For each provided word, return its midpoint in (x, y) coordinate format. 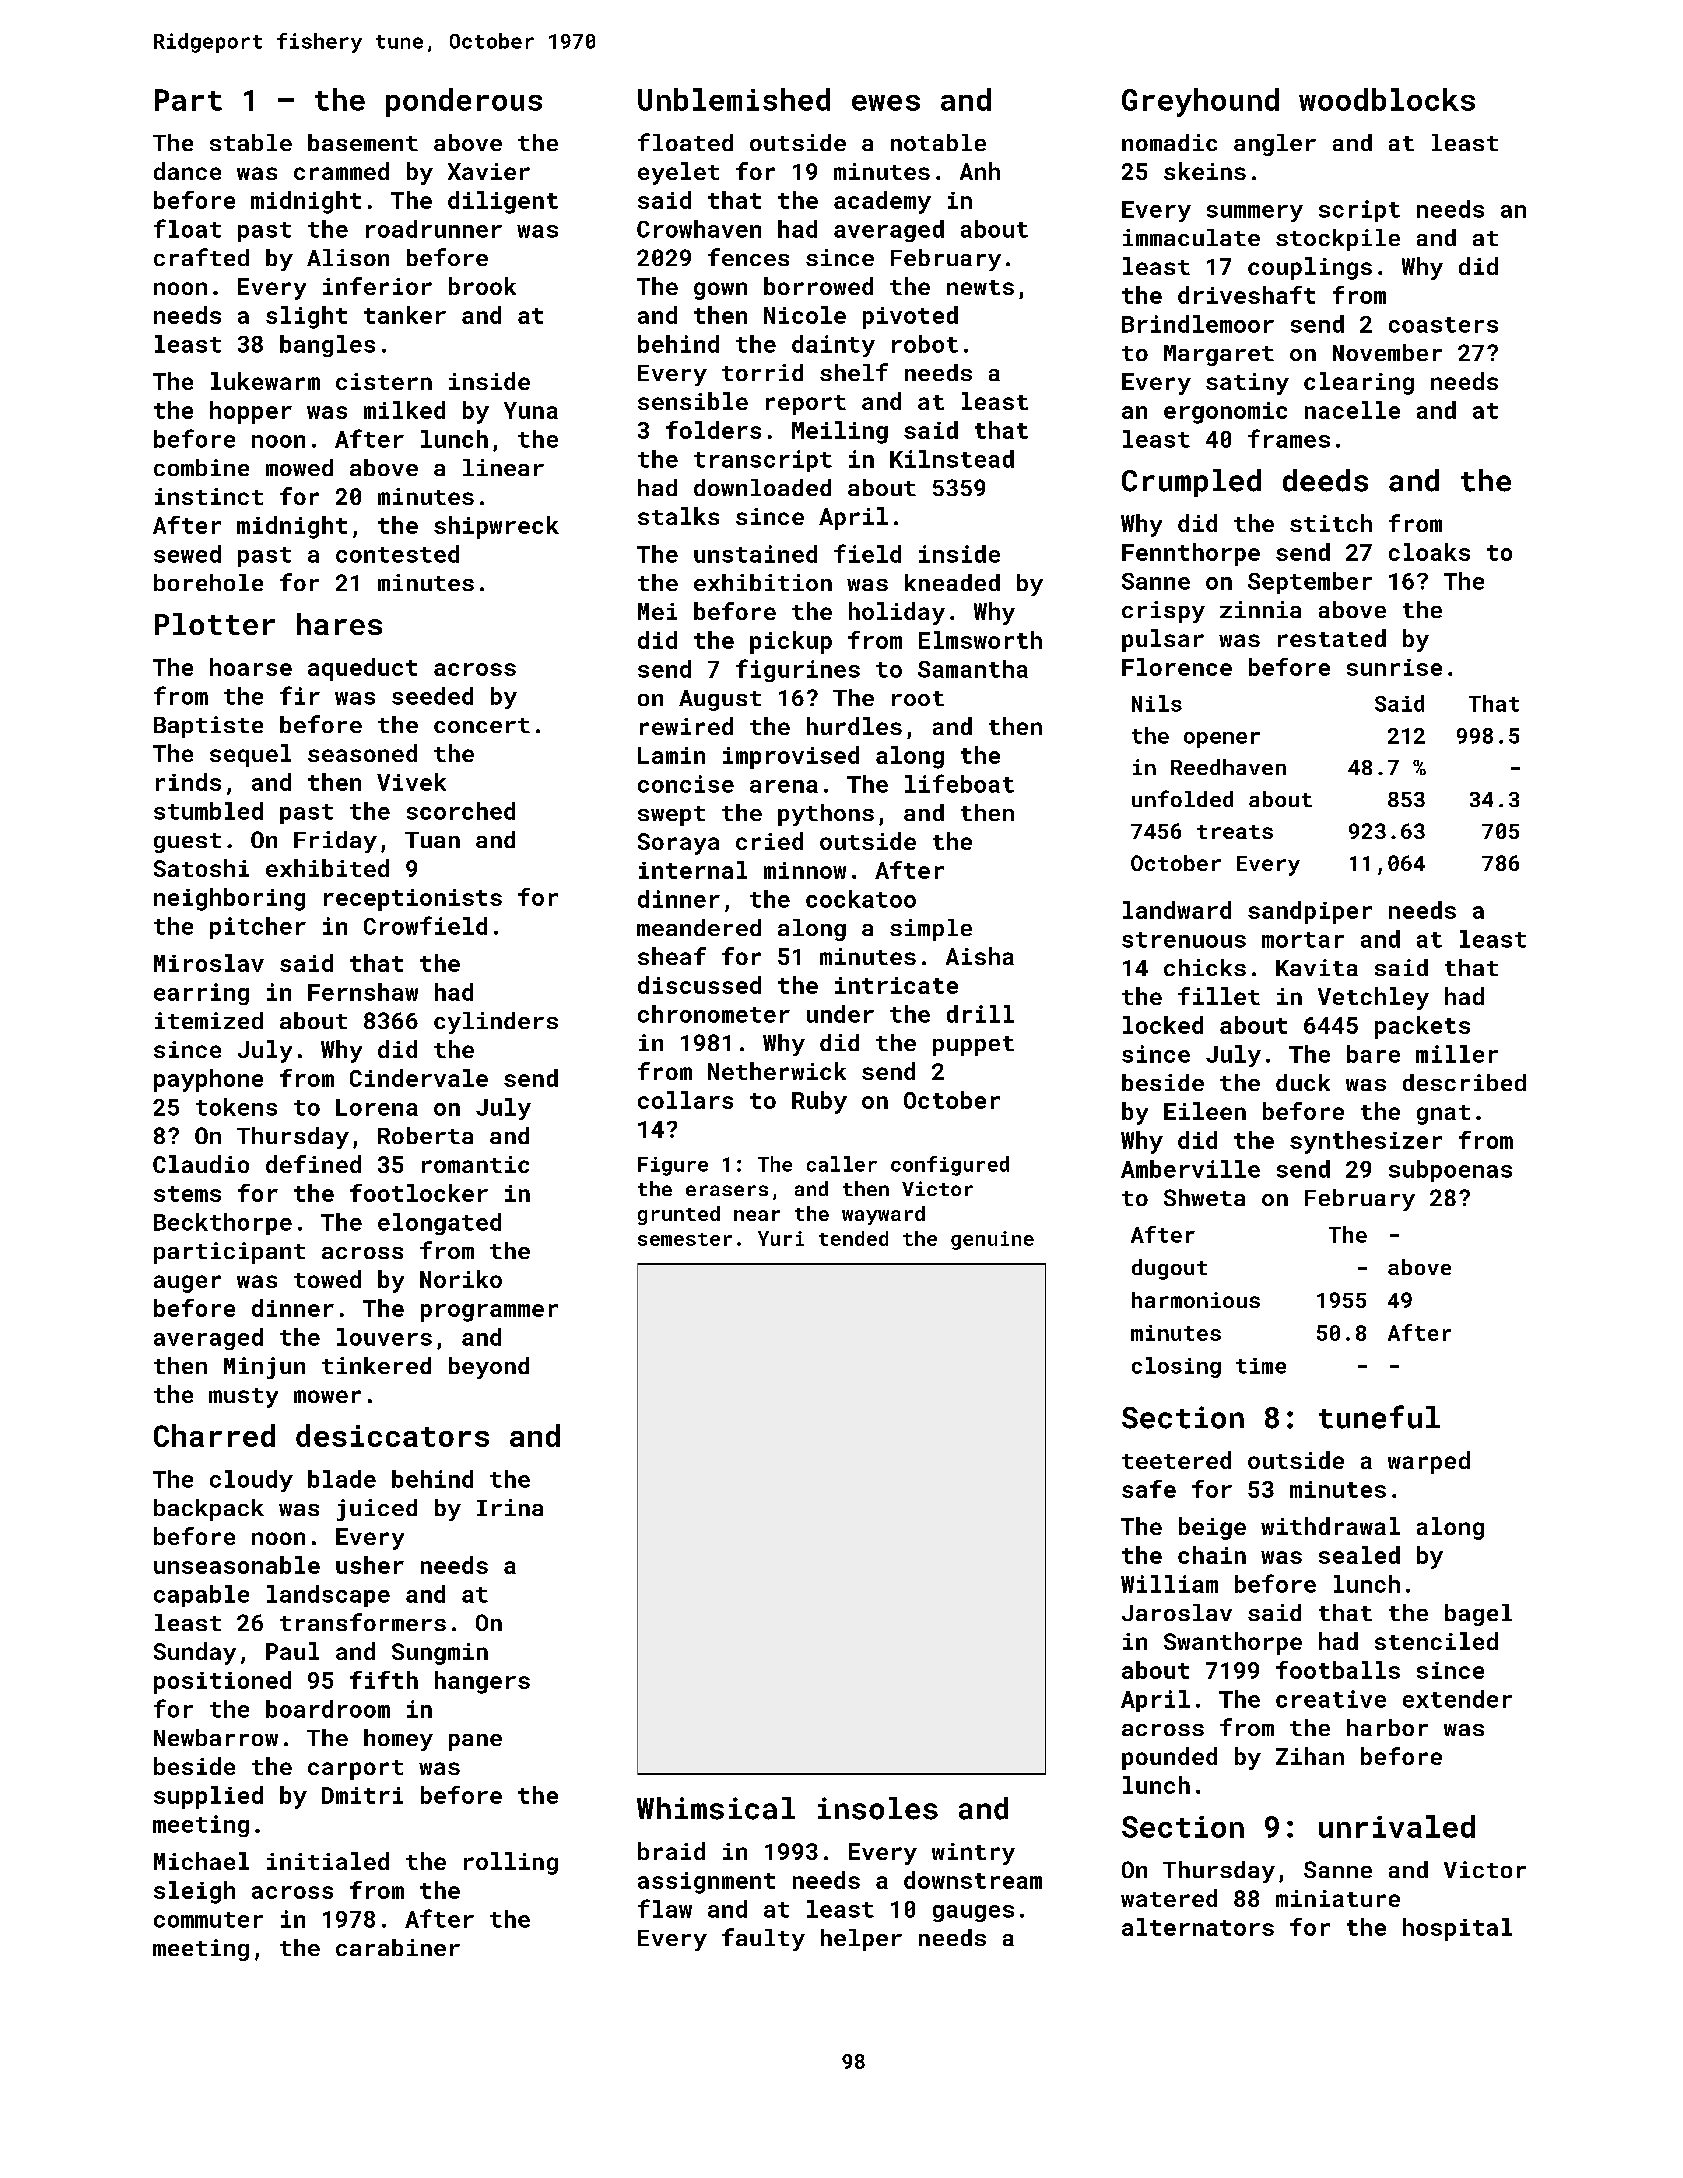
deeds (1325, 480)
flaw (665, 1908)
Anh (980, 171)
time (1261, 1366)
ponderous (464, 102)
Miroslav (209, 963)
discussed (699, 985)
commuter (208, 1920)
